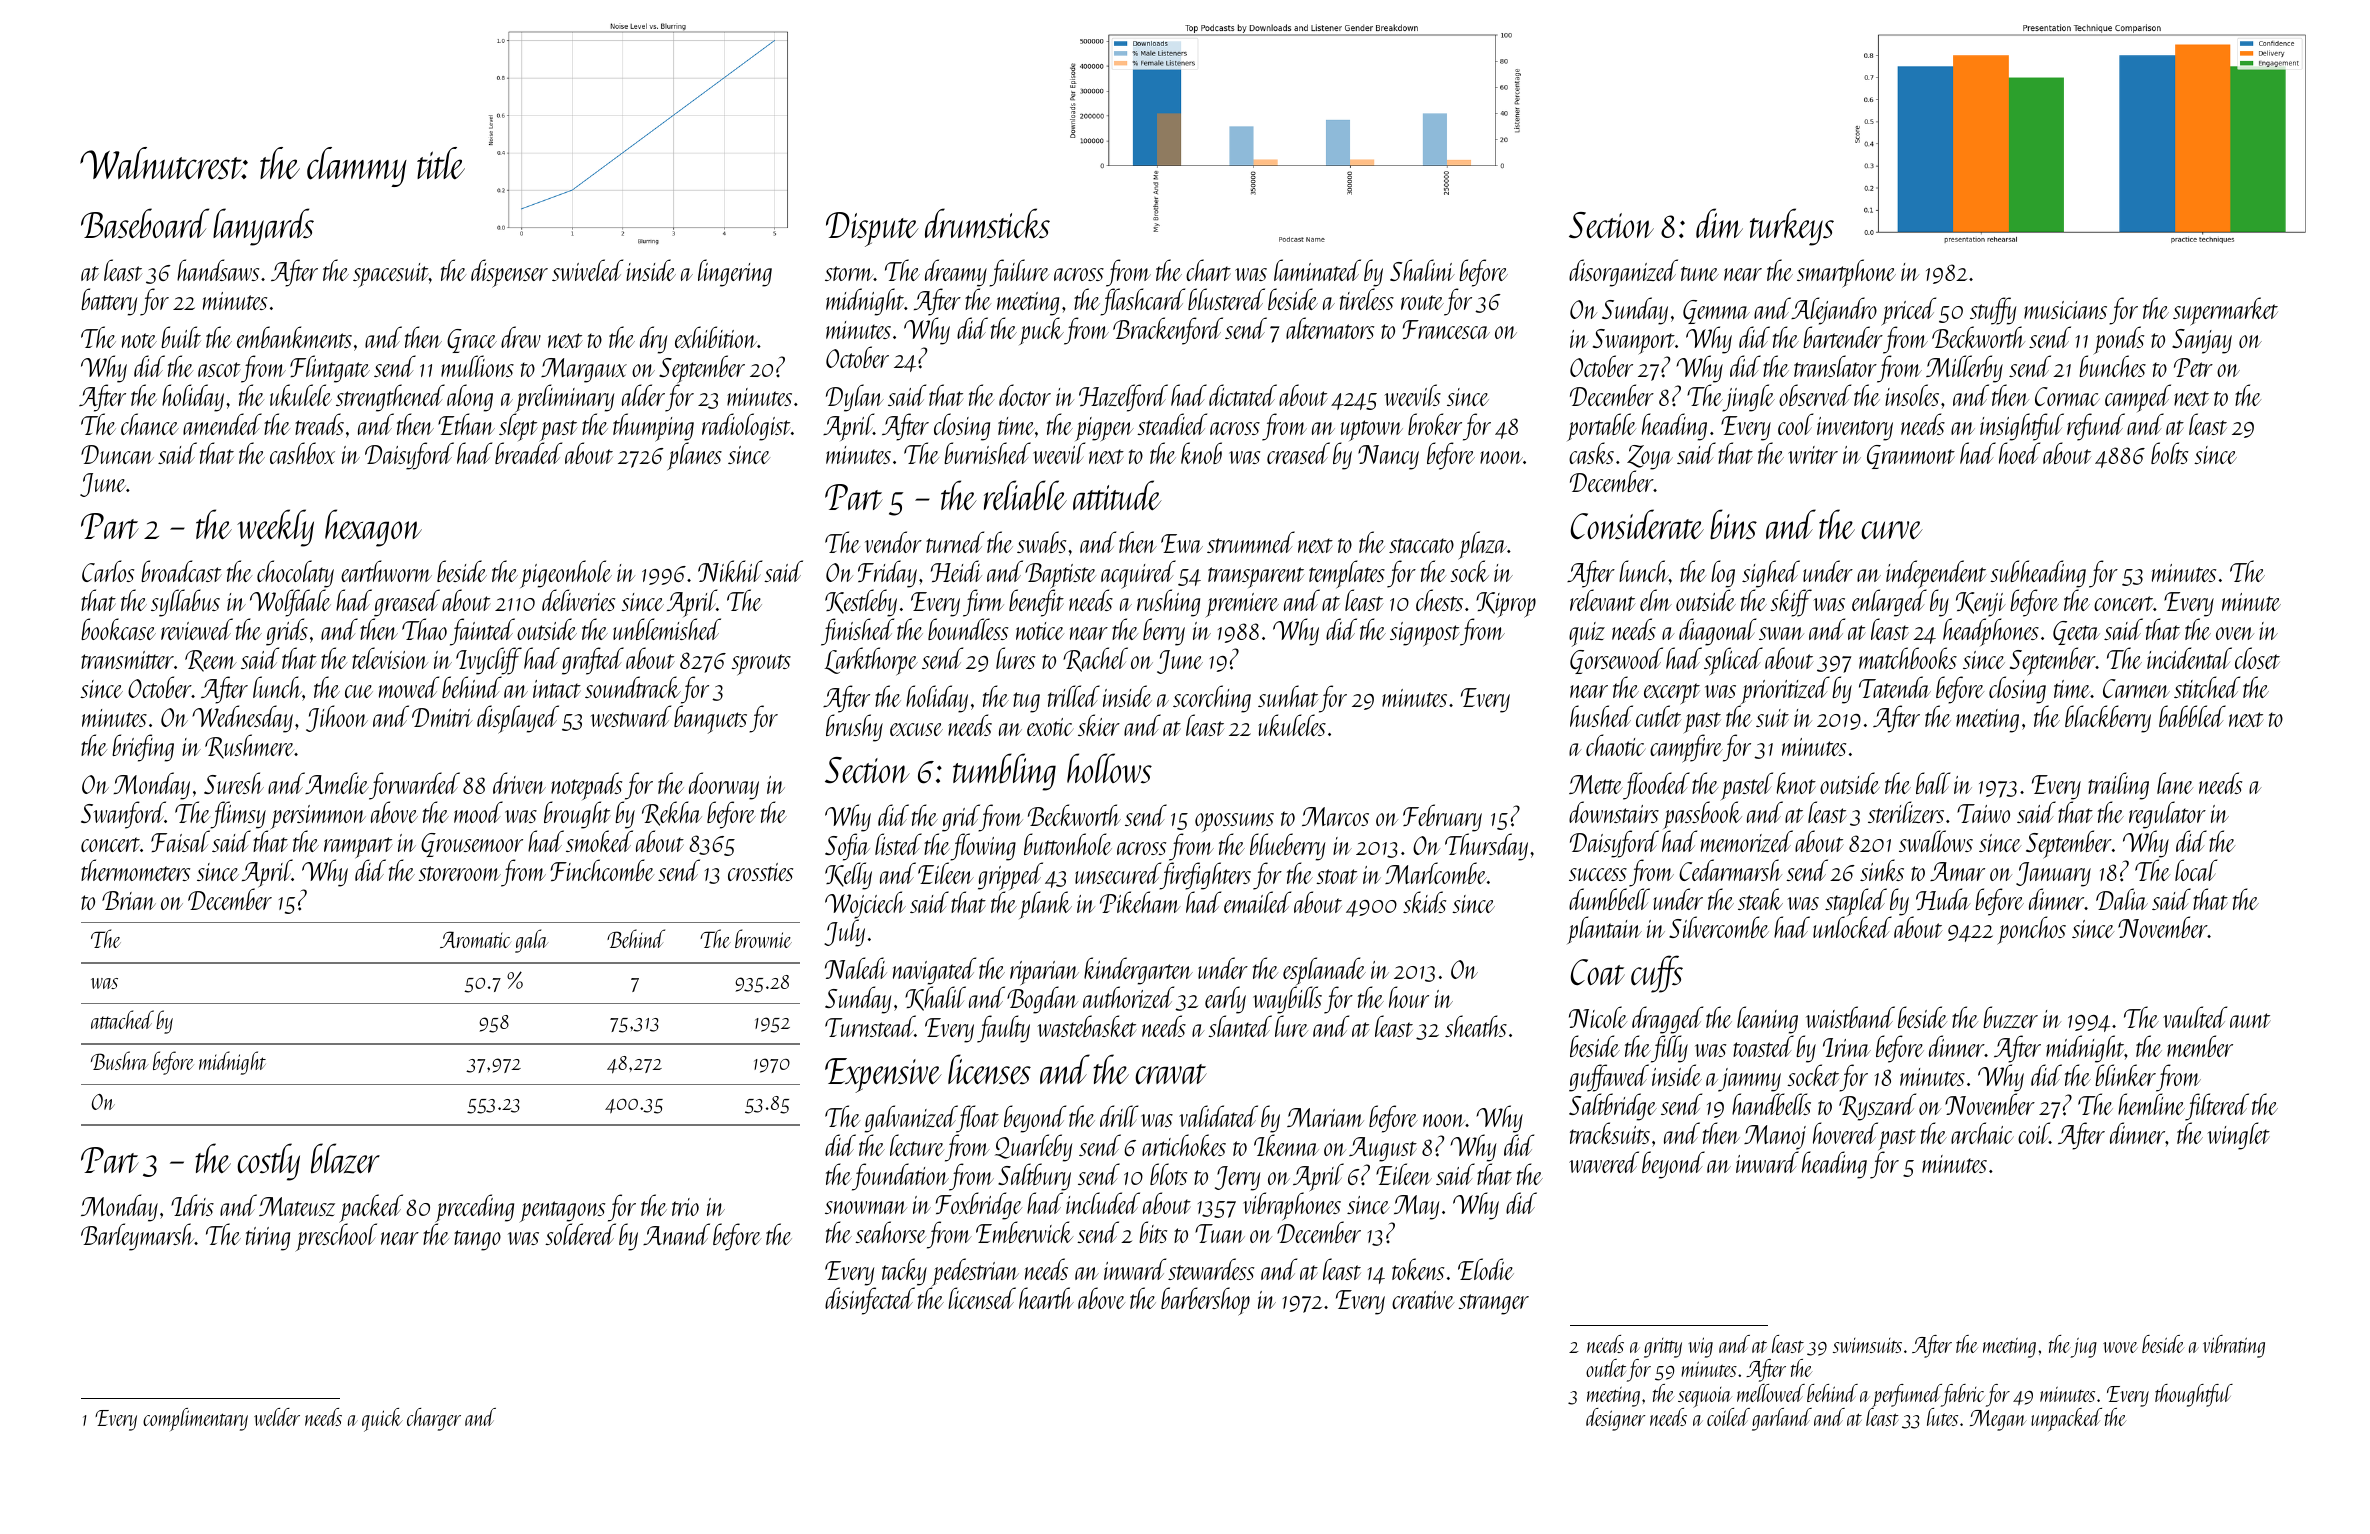  What do you see at coordinates (1036, 603) in the document?
I see `benefit` at bounding box center [1036, 603].
